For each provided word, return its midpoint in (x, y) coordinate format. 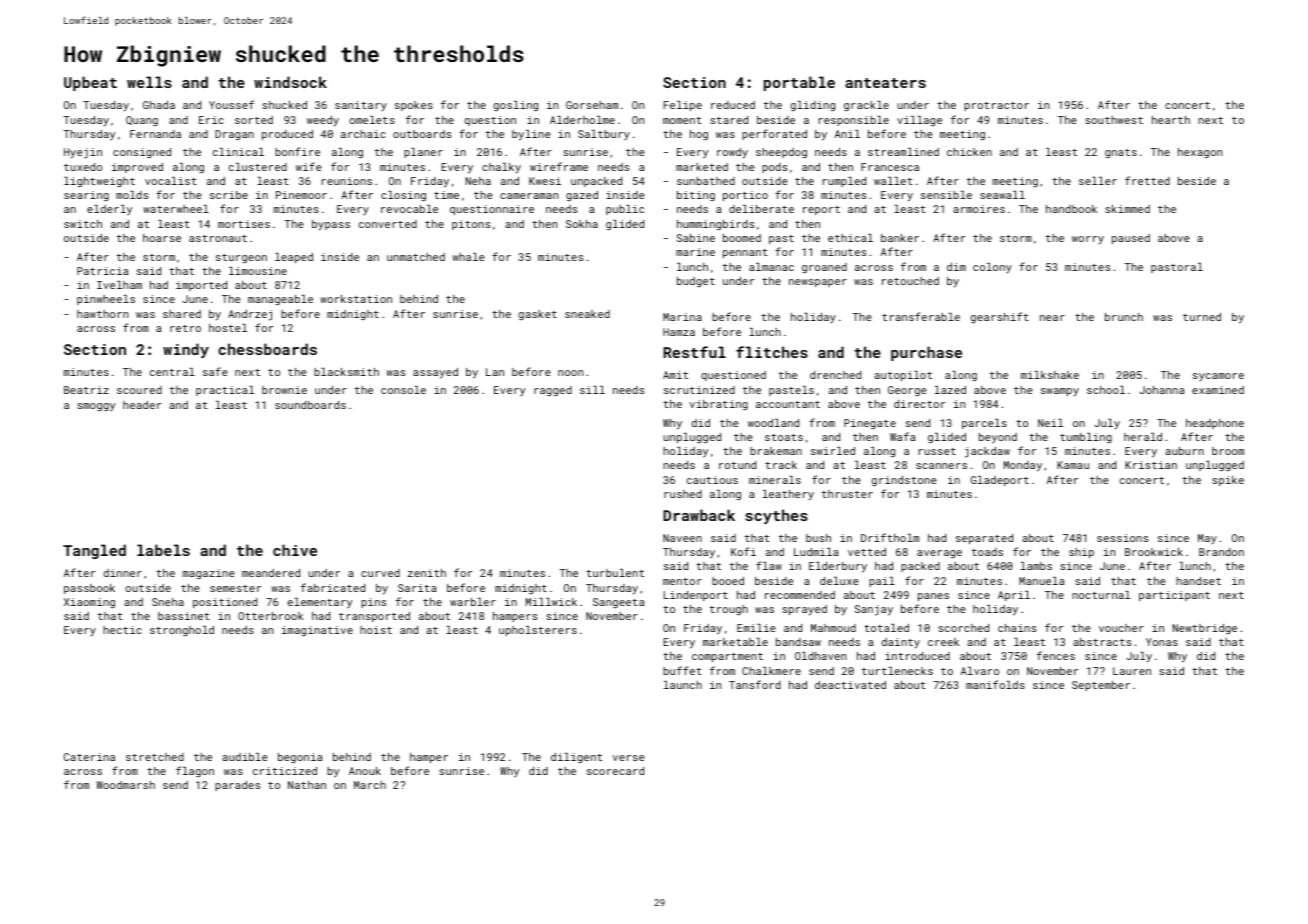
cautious (712, 480)
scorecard (615, 771)
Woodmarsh (125, 785)
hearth (1171, 120)
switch (83, 224)
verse (629, 758)
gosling (516, 106)
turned (1202, 317)
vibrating (719, 405)
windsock (290, 82)
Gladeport (1000, 481)
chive (295, 550)
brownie (284, 390)
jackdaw (987, 452)
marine (695, 252)
